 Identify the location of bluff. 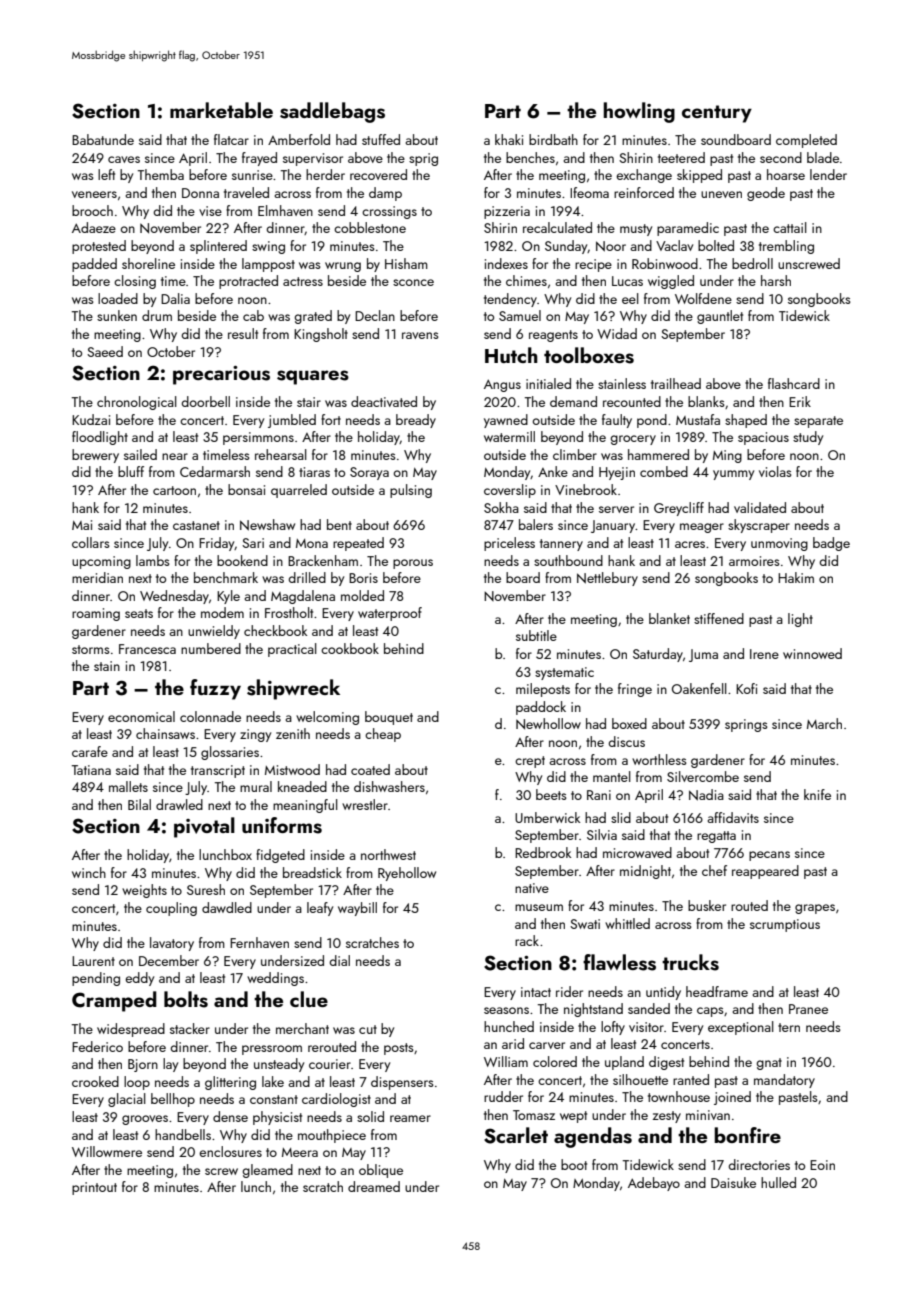
(131, 471).
